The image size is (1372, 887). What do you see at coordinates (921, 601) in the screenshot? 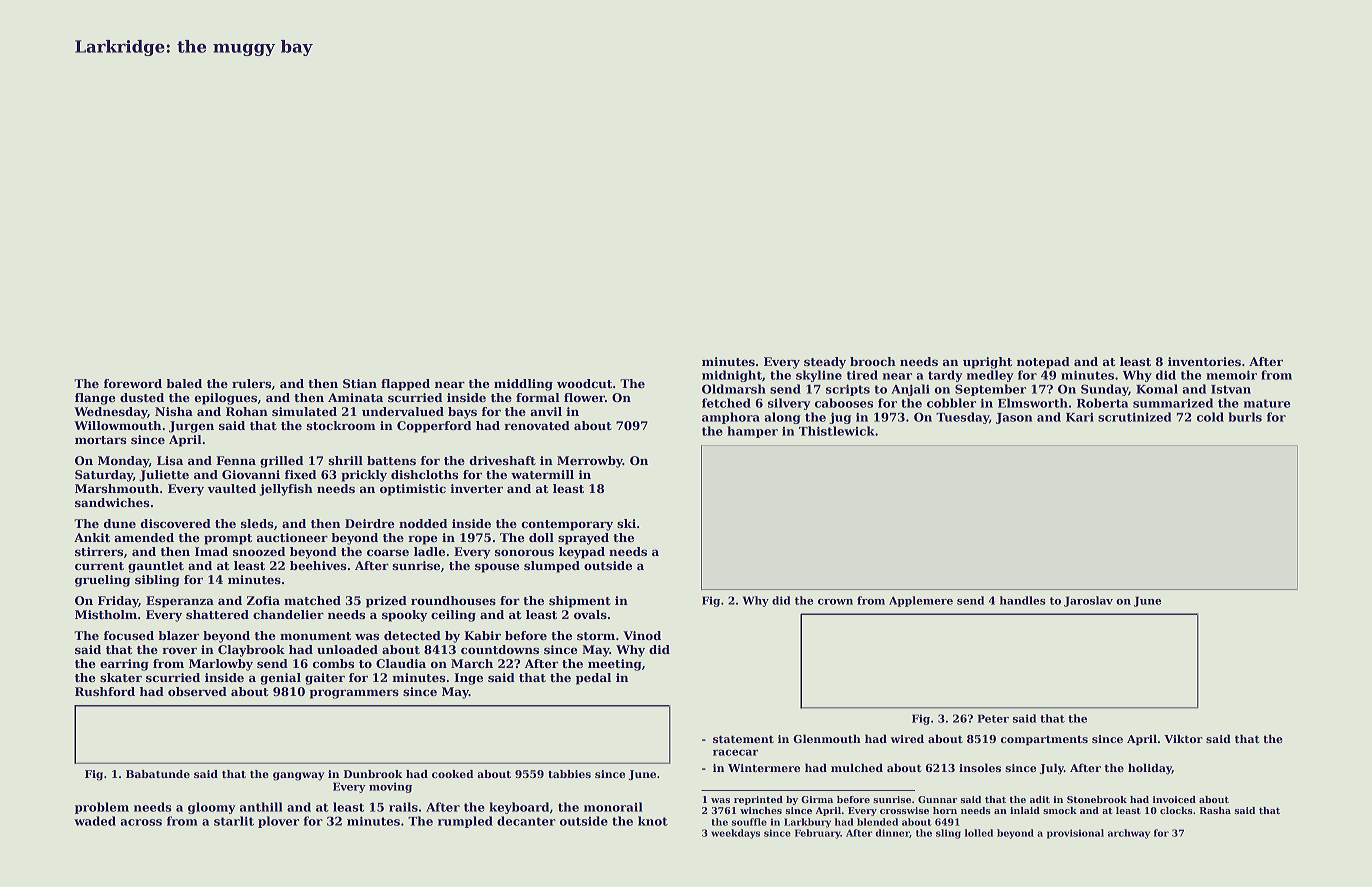
I see `Applemere` at bounding box center [921, 601].
